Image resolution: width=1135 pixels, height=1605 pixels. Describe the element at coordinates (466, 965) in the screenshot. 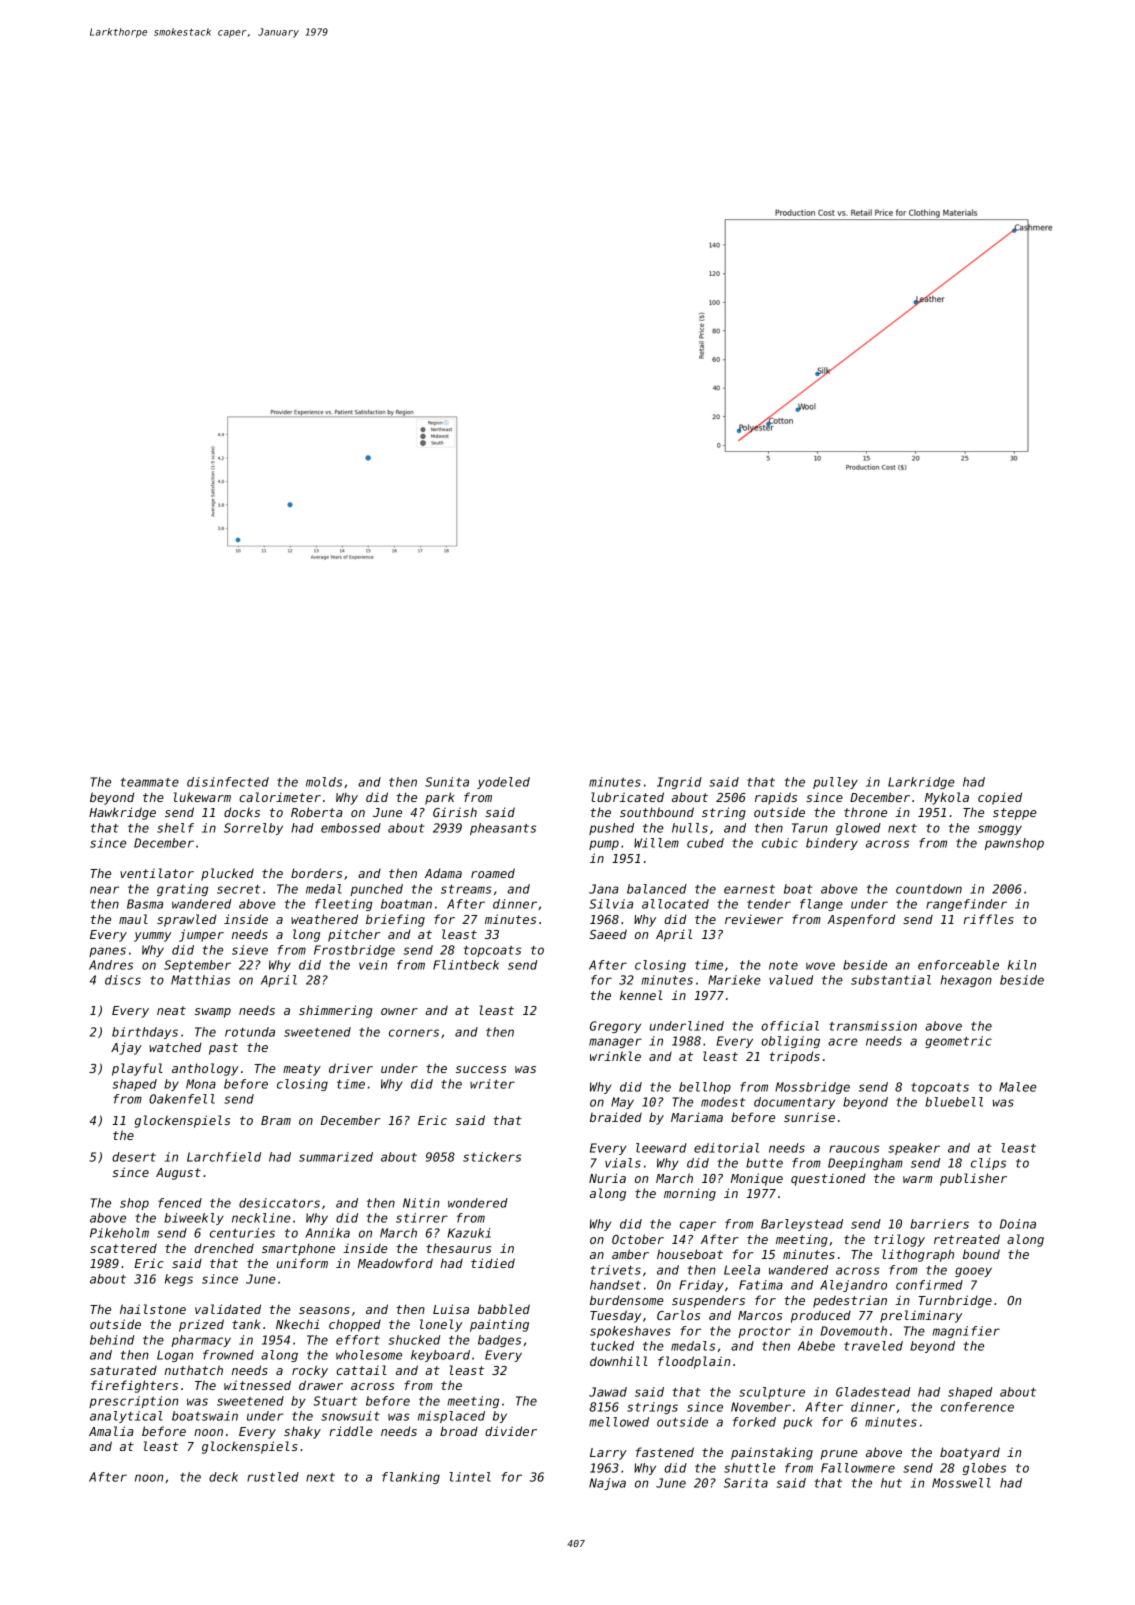

I see `Flintbeck` at that location.
